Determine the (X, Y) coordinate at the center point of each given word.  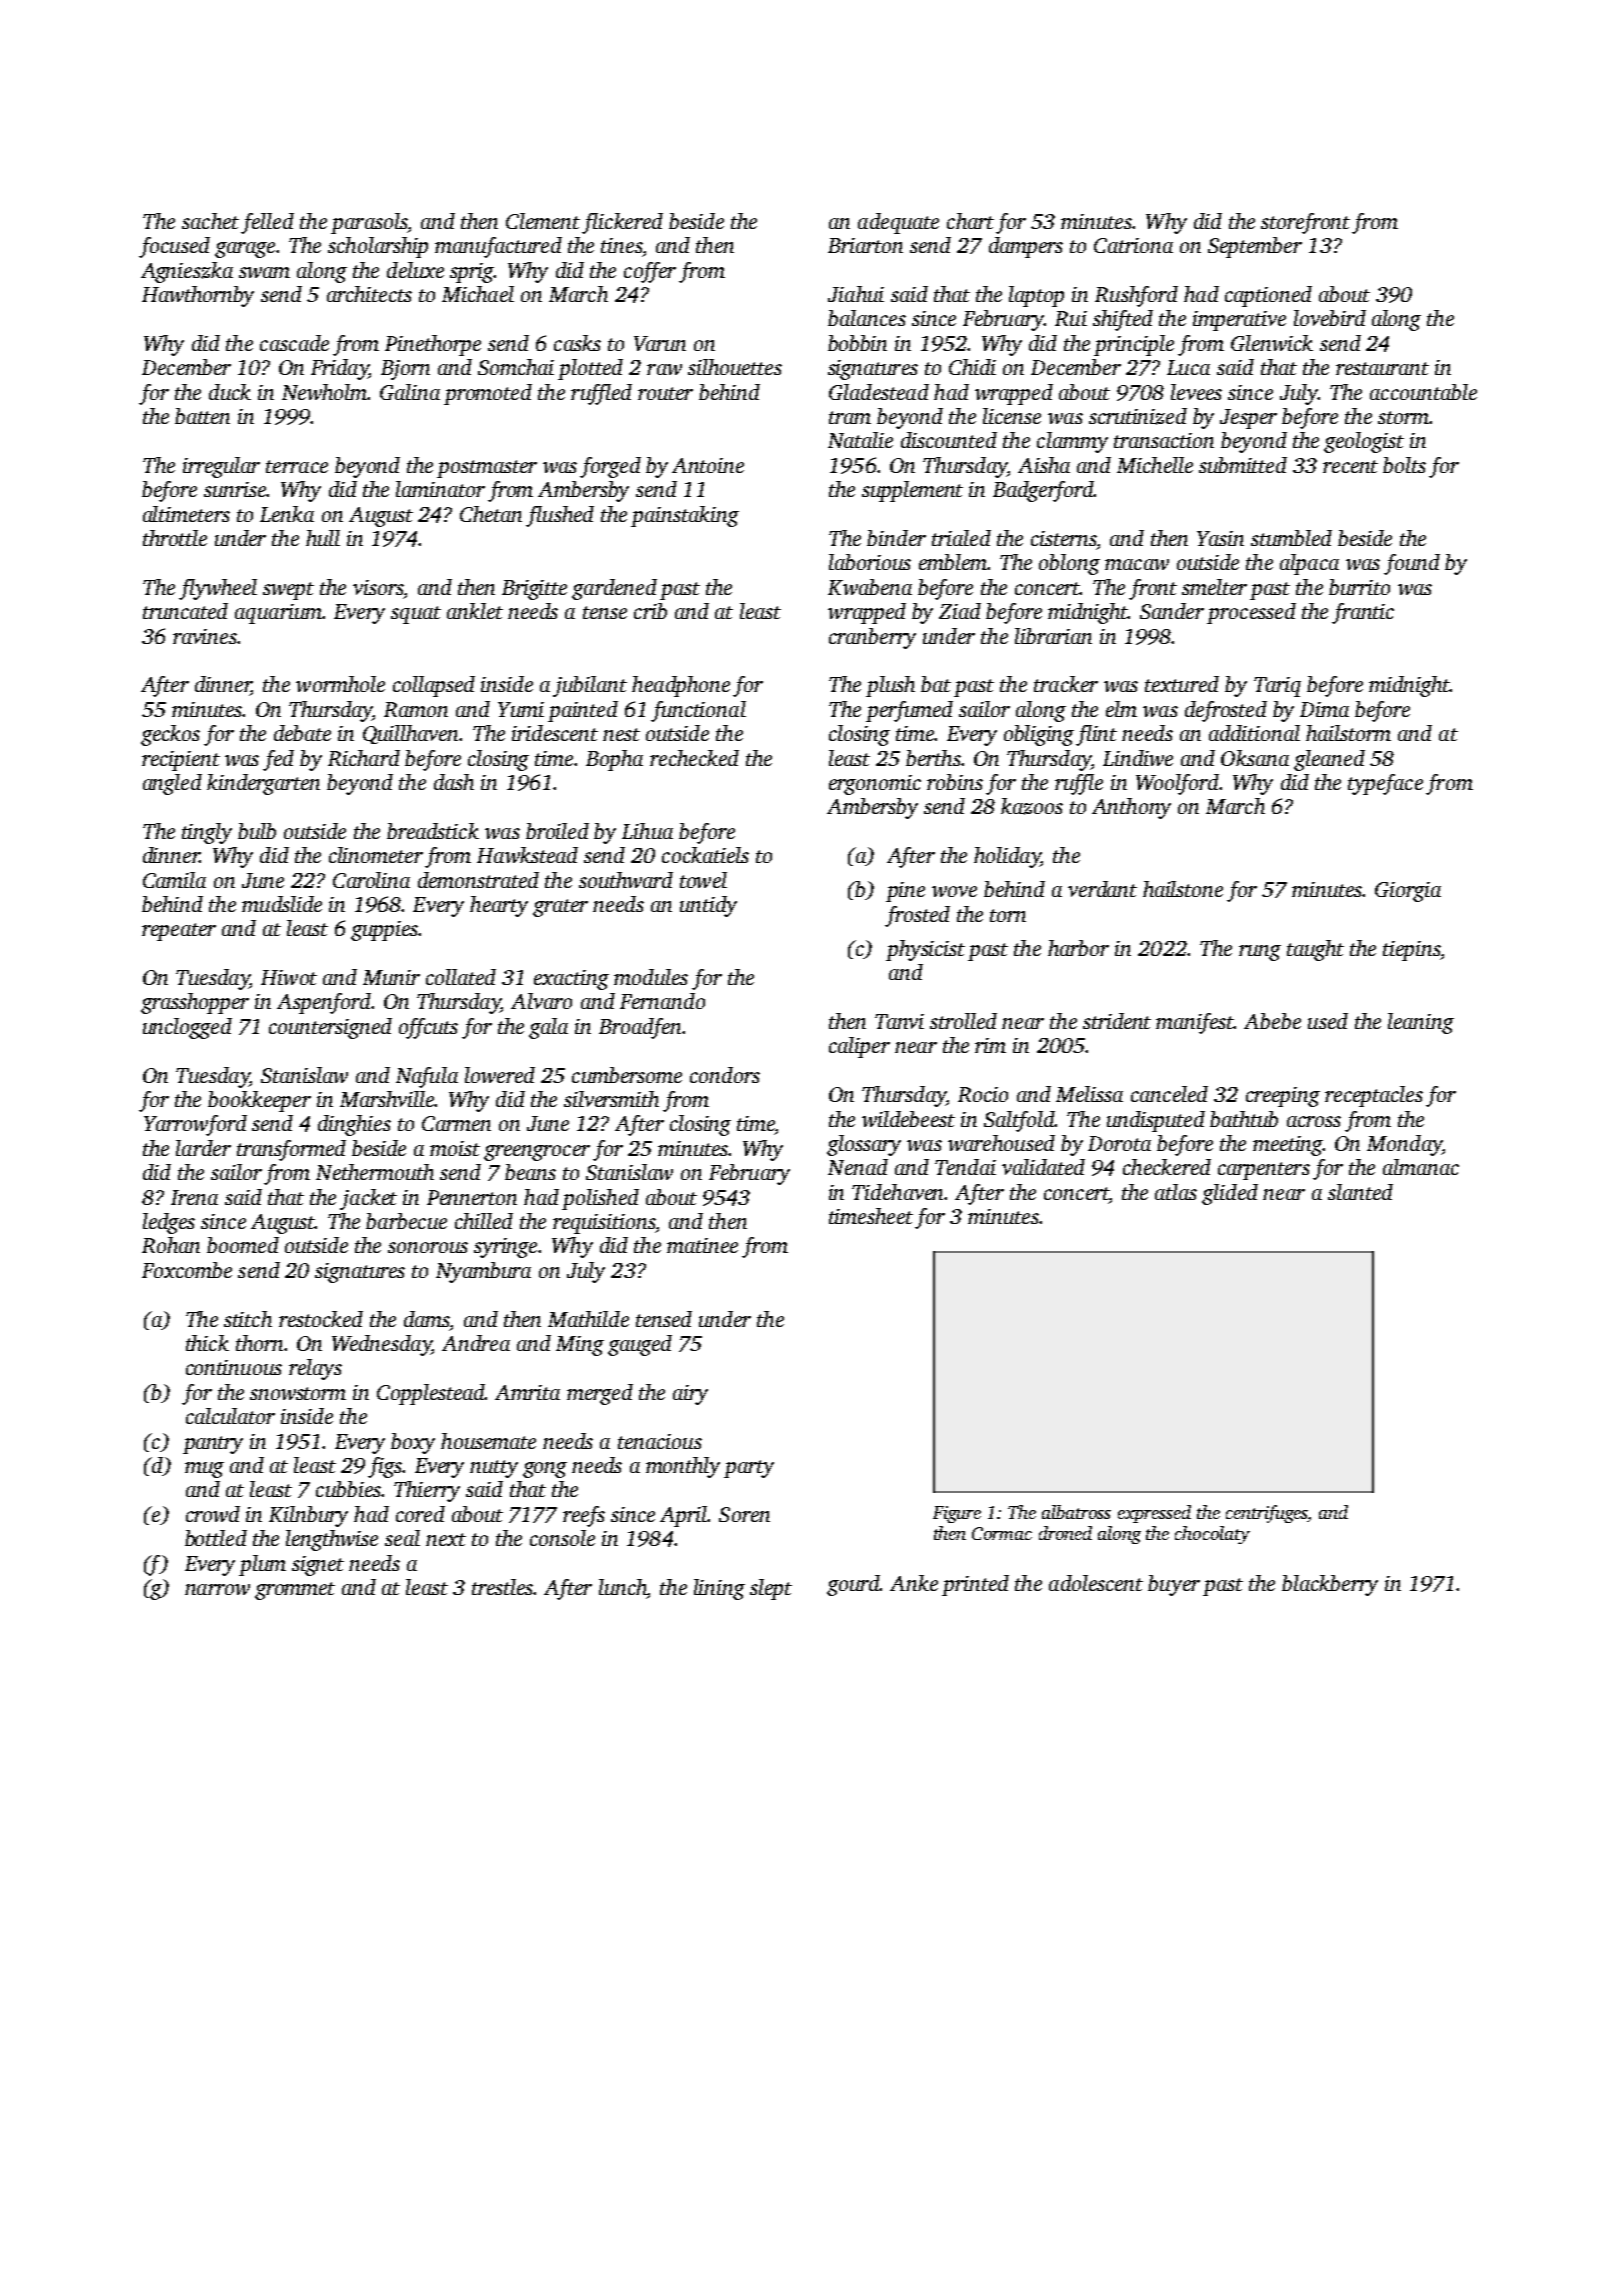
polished (600, 1199)
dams (427, 1319)
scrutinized (1138, 416)
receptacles (1374, 1096)
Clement (543, 221)
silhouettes (735, 367)
